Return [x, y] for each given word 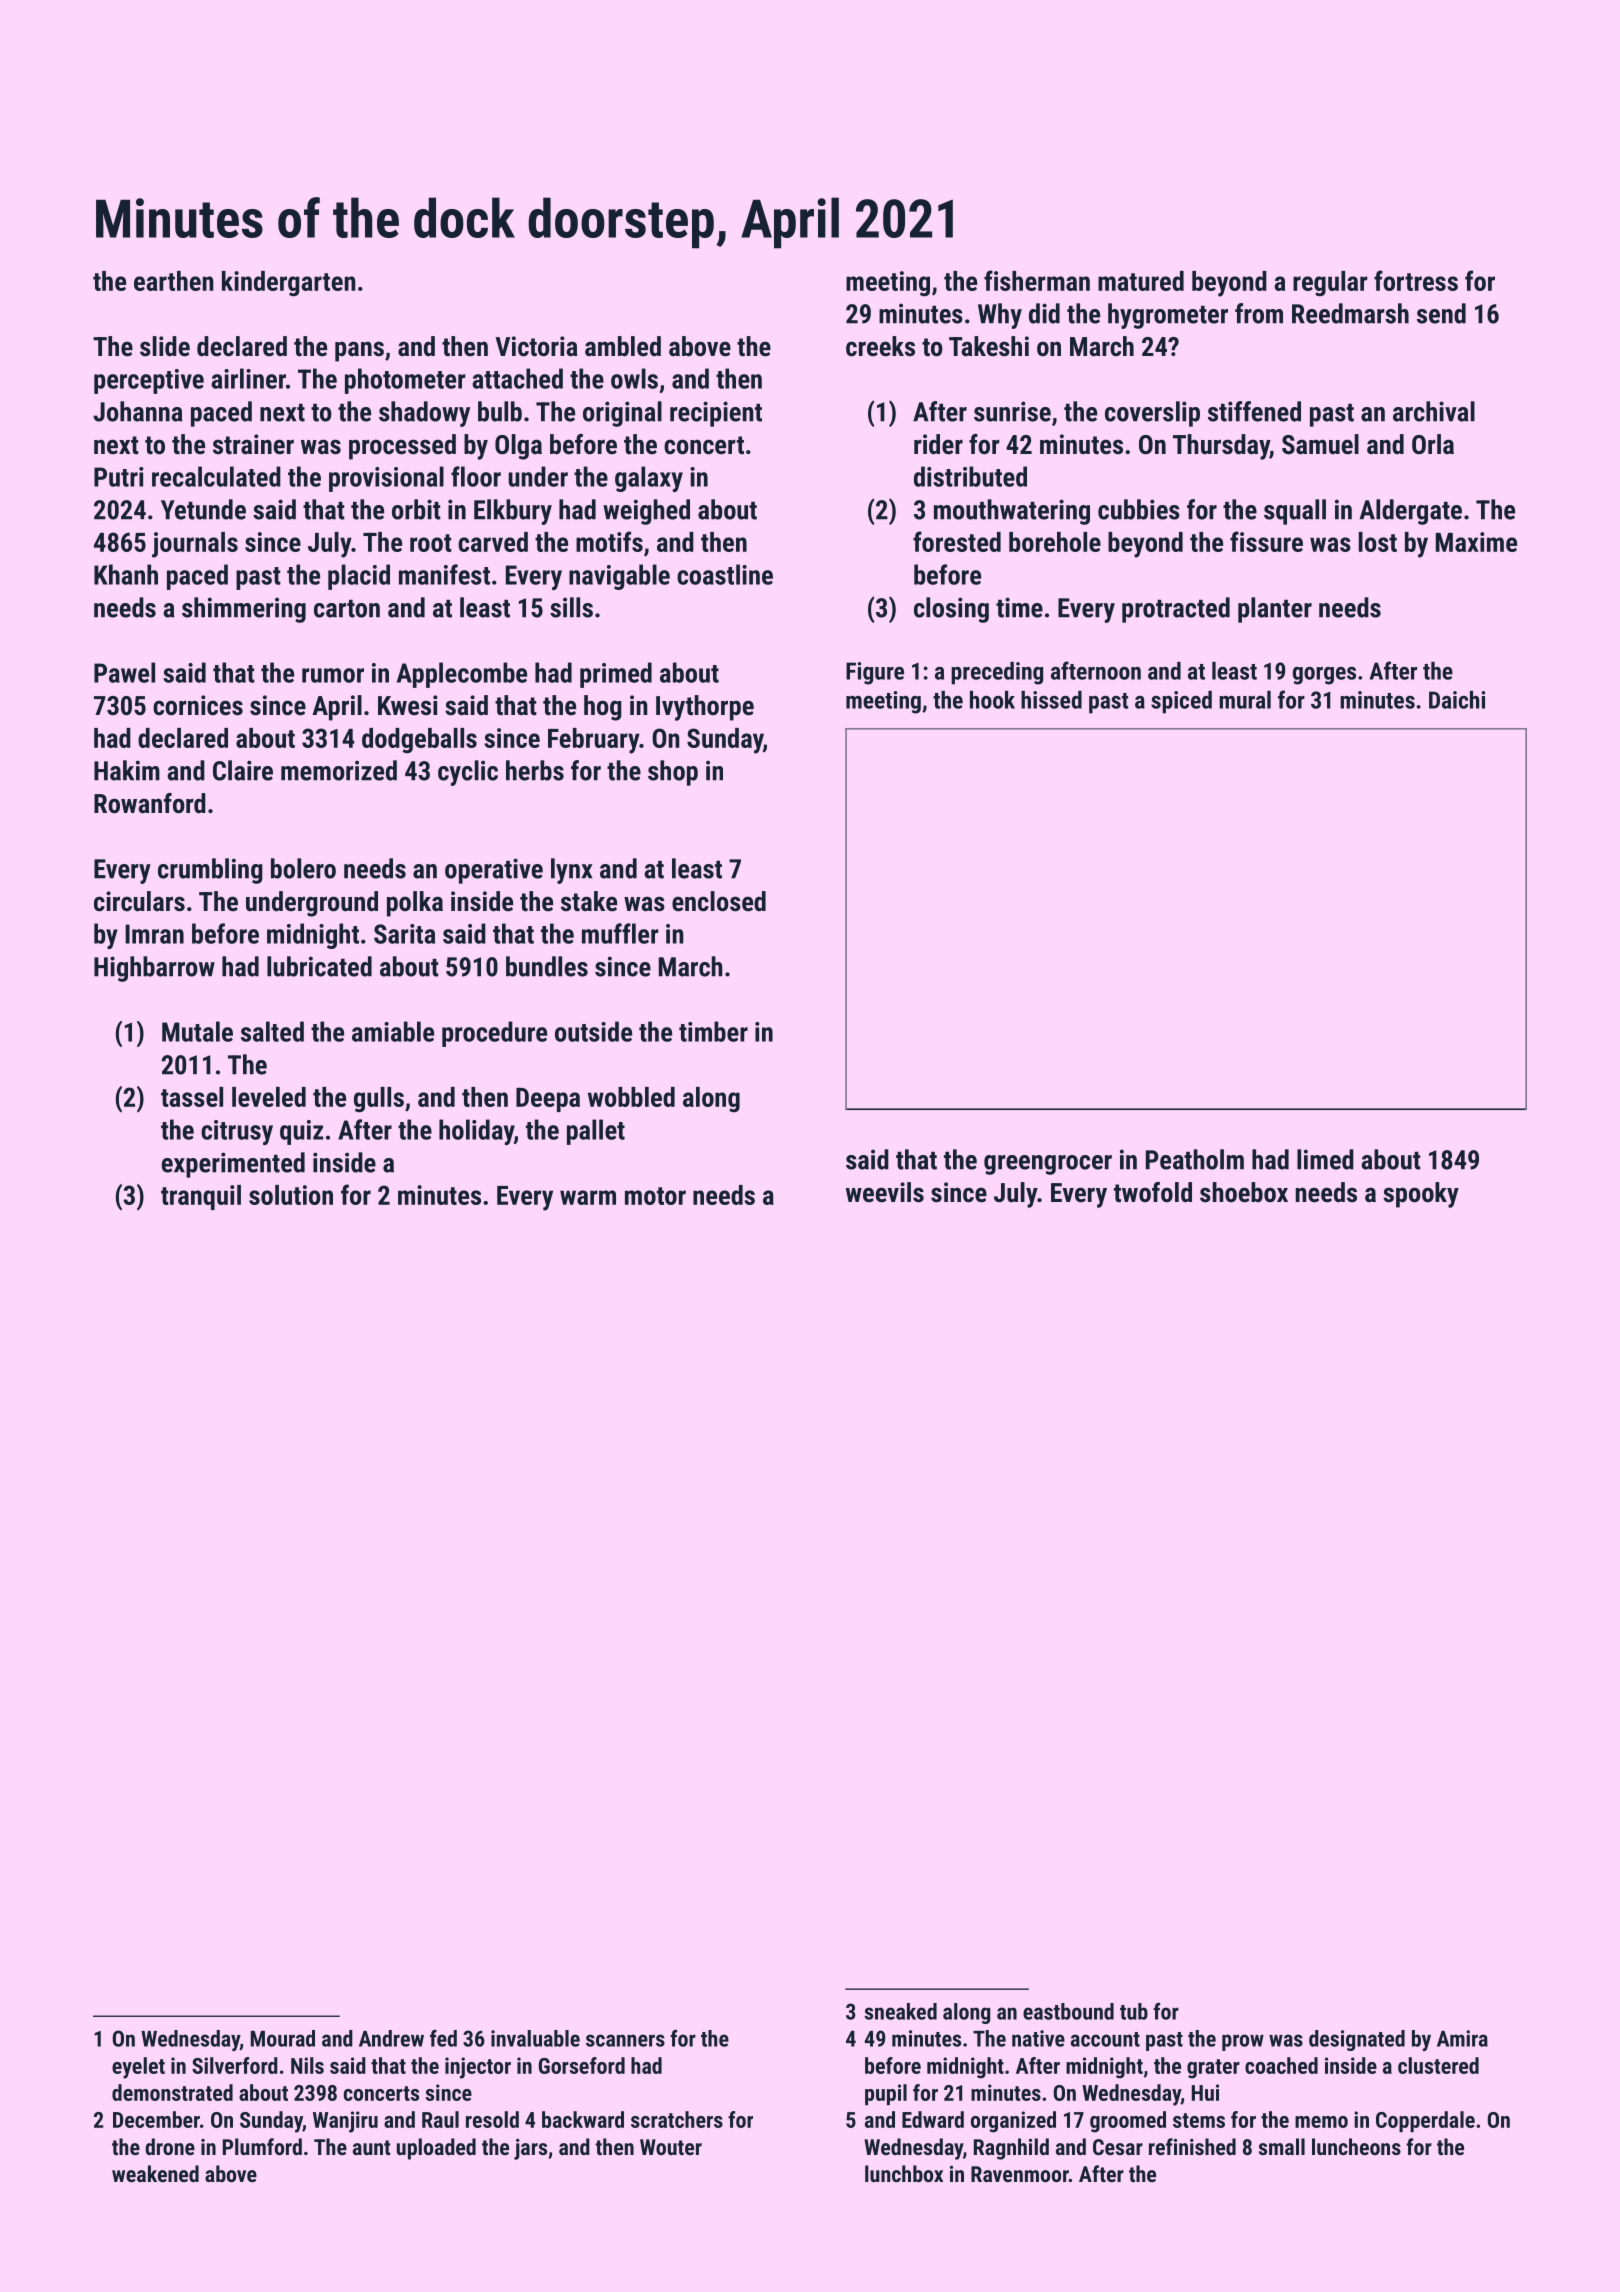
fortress [1416, 280]
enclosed [719, 901]
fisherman [1037, 280]
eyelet [138, 2068]
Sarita [404, 934]
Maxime [1476, 542]
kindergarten [288, 284]
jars [530, 2149]
